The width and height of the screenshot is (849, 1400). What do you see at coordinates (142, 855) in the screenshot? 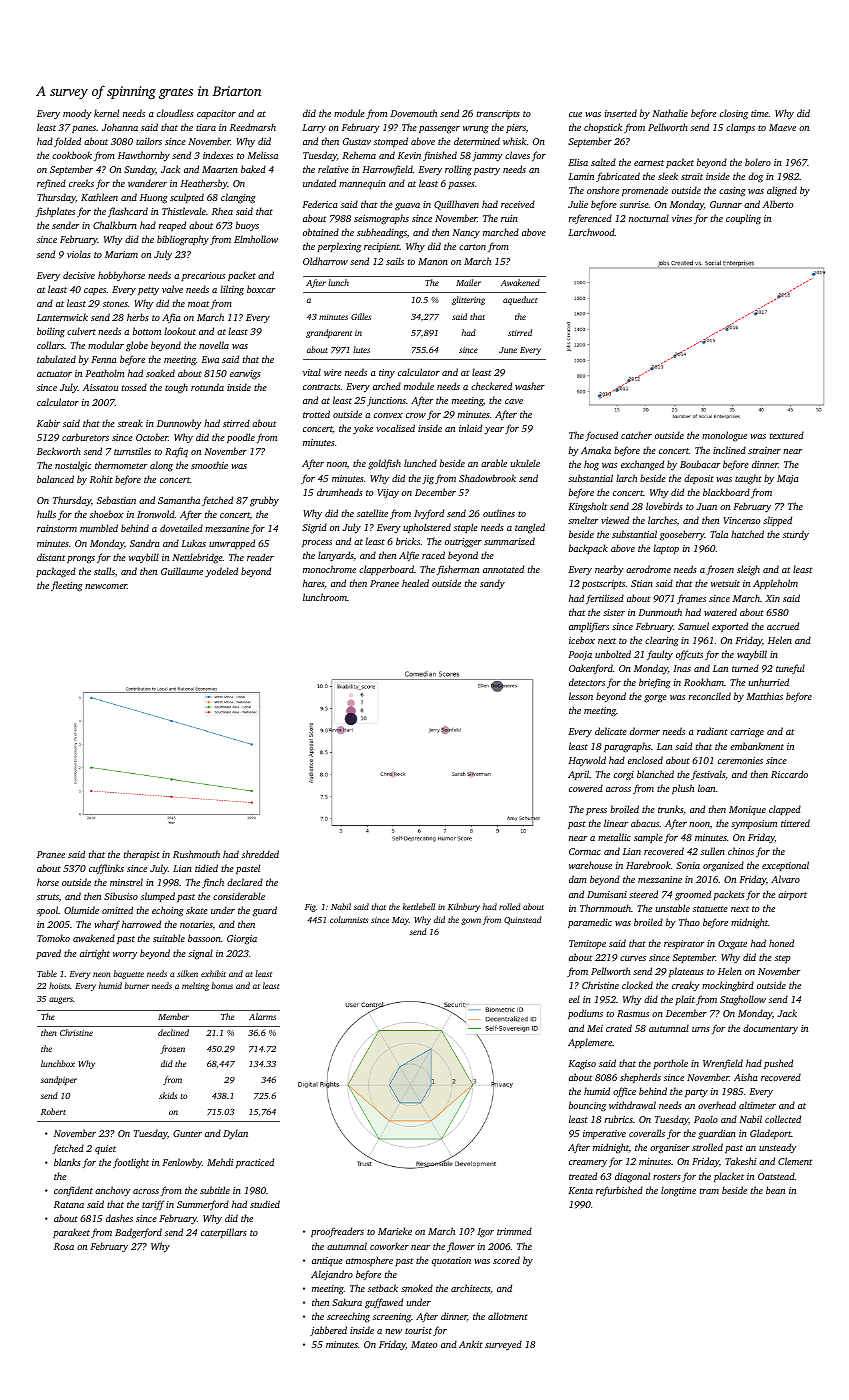
I see `therapist` at bounding box center [142, 855].
